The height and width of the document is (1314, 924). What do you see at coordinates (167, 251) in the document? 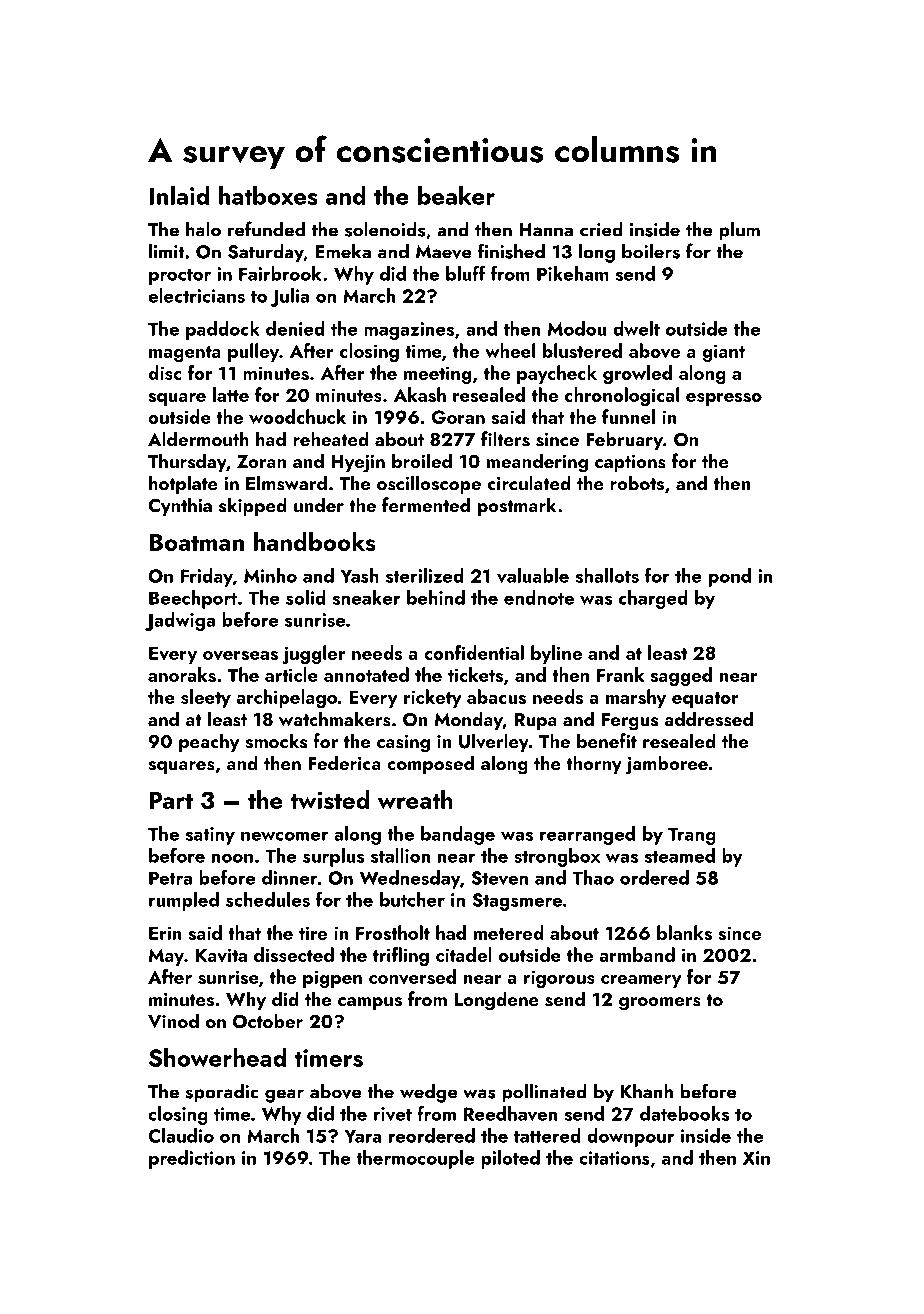
I see `limit` at bounding box center [167, 251].
